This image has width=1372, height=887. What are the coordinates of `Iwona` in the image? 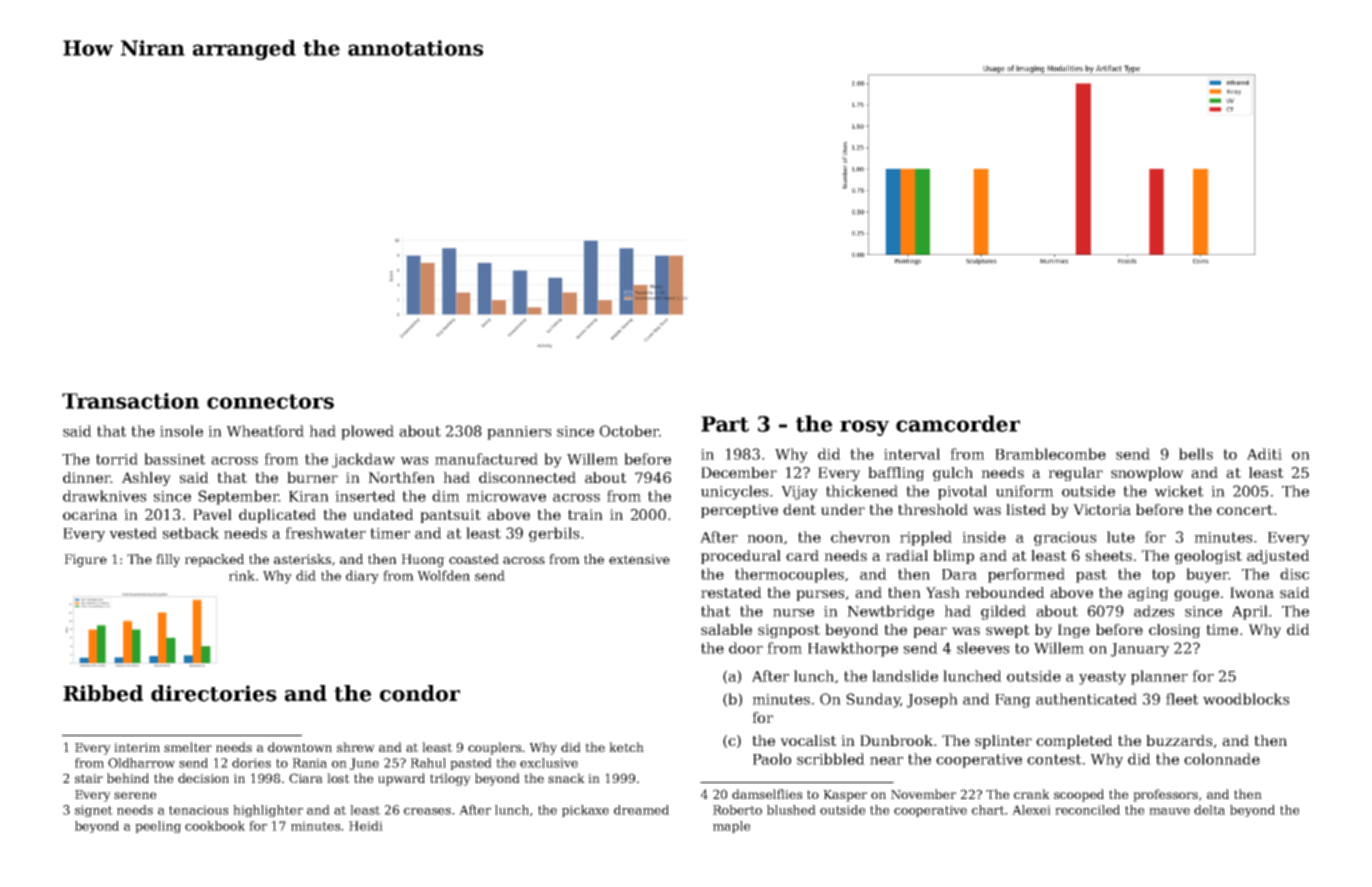 It's located at (1252, 592).
